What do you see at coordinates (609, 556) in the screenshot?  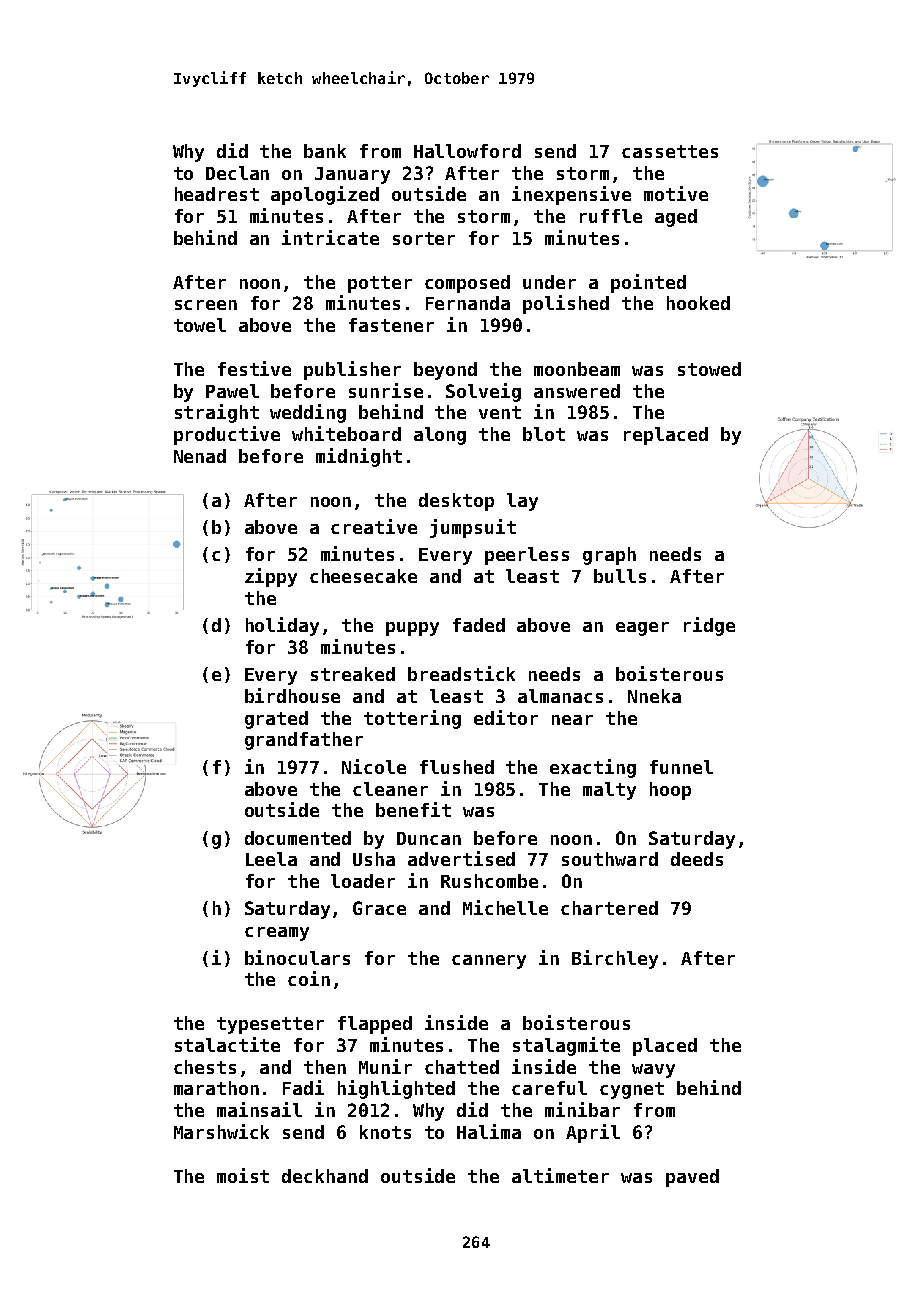 I see `graph` at bounding box center [609, 556].
